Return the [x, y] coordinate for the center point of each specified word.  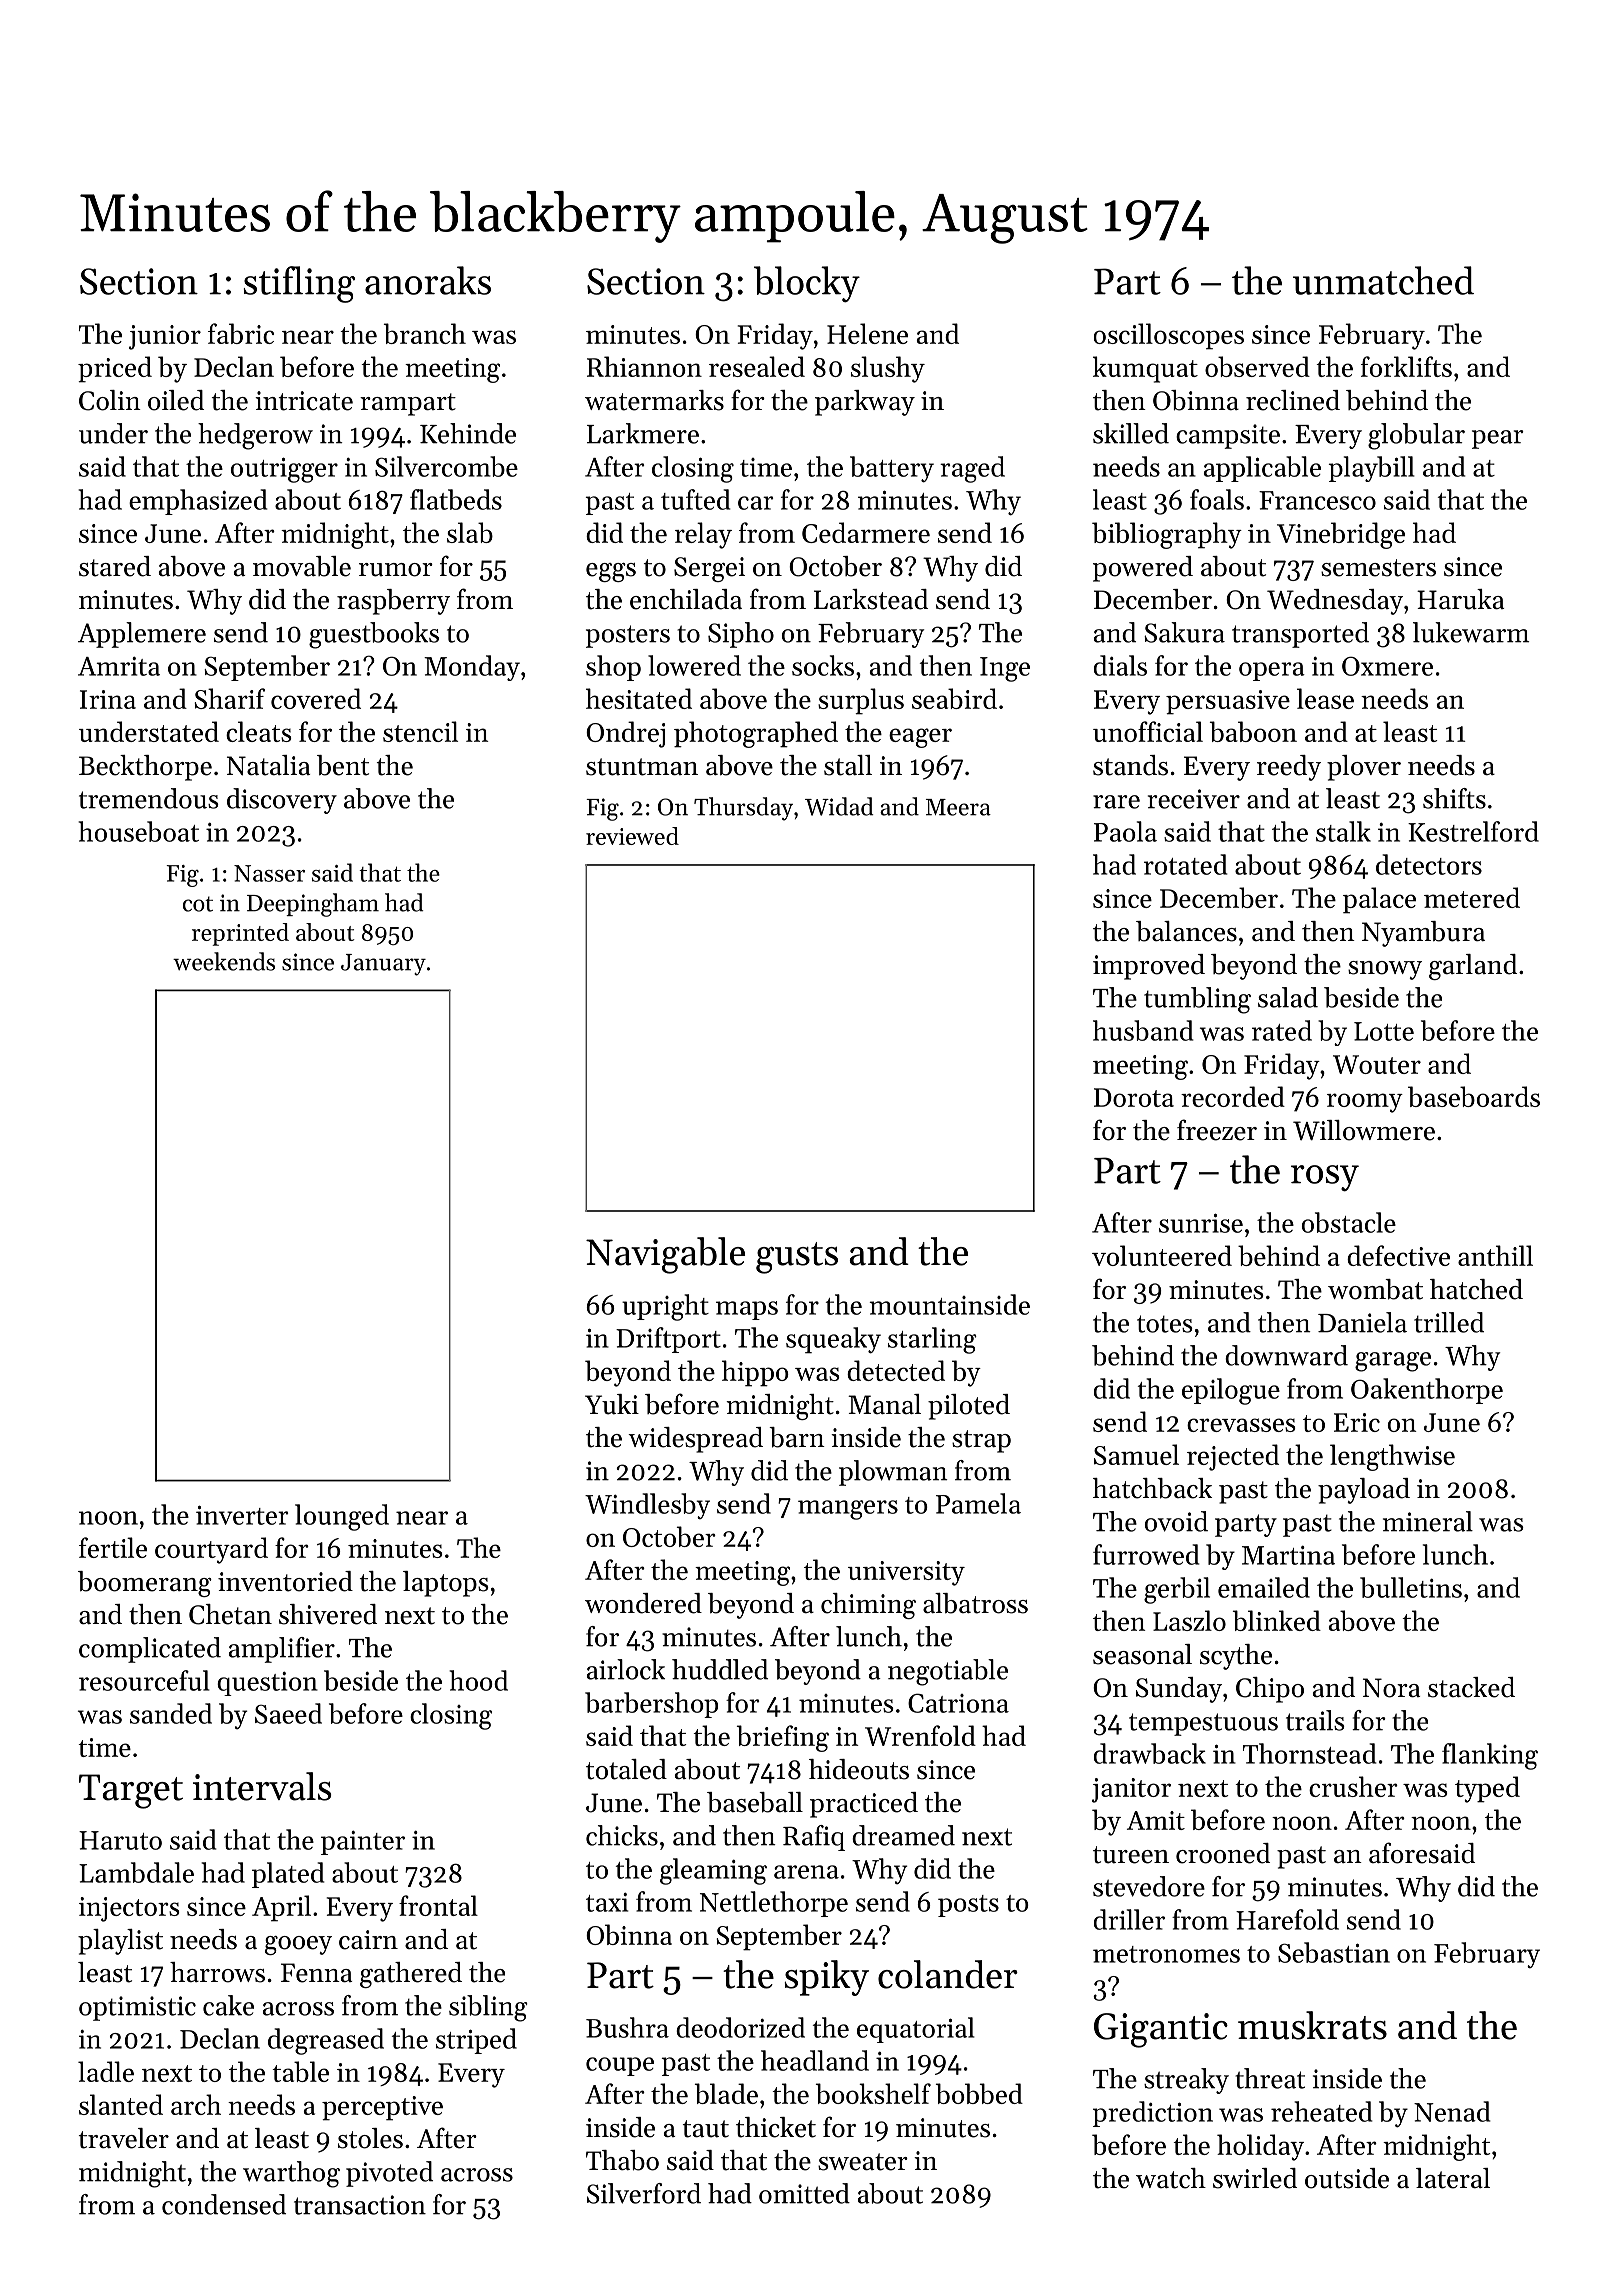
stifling [299, 284]
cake [228, 2005]
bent [343, 765]
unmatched [1383, 280]
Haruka [1460, 599]
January [383, 965]
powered [1143, 569]
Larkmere [643, 433]
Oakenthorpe [1427, 1391]
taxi [607, 1902]
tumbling [1197, 1000]
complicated [150, 1650]
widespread [695, 1440]
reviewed [632, 836]
